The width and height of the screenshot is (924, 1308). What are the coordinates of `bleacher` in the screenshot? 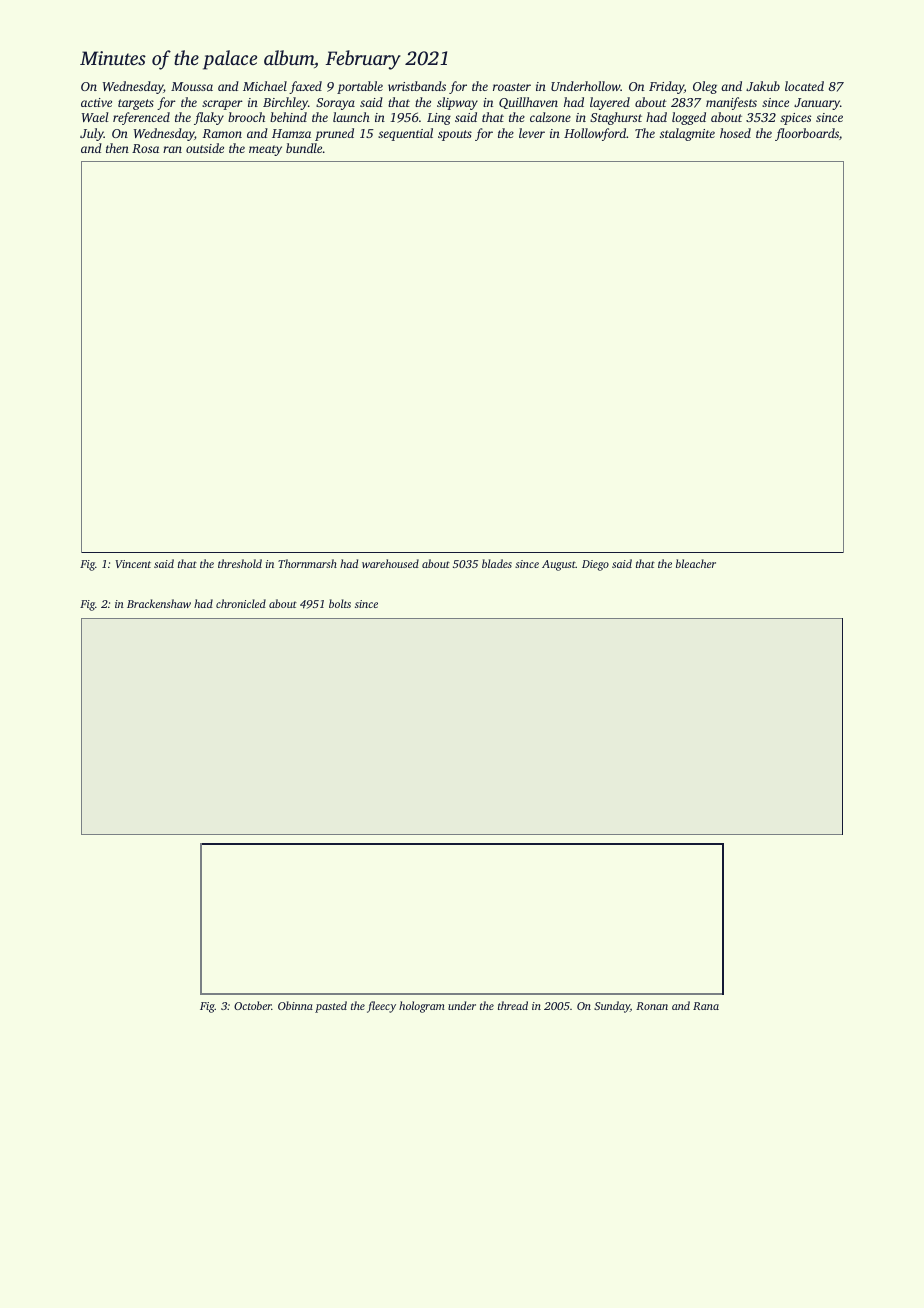 It's located at (696, 563).
